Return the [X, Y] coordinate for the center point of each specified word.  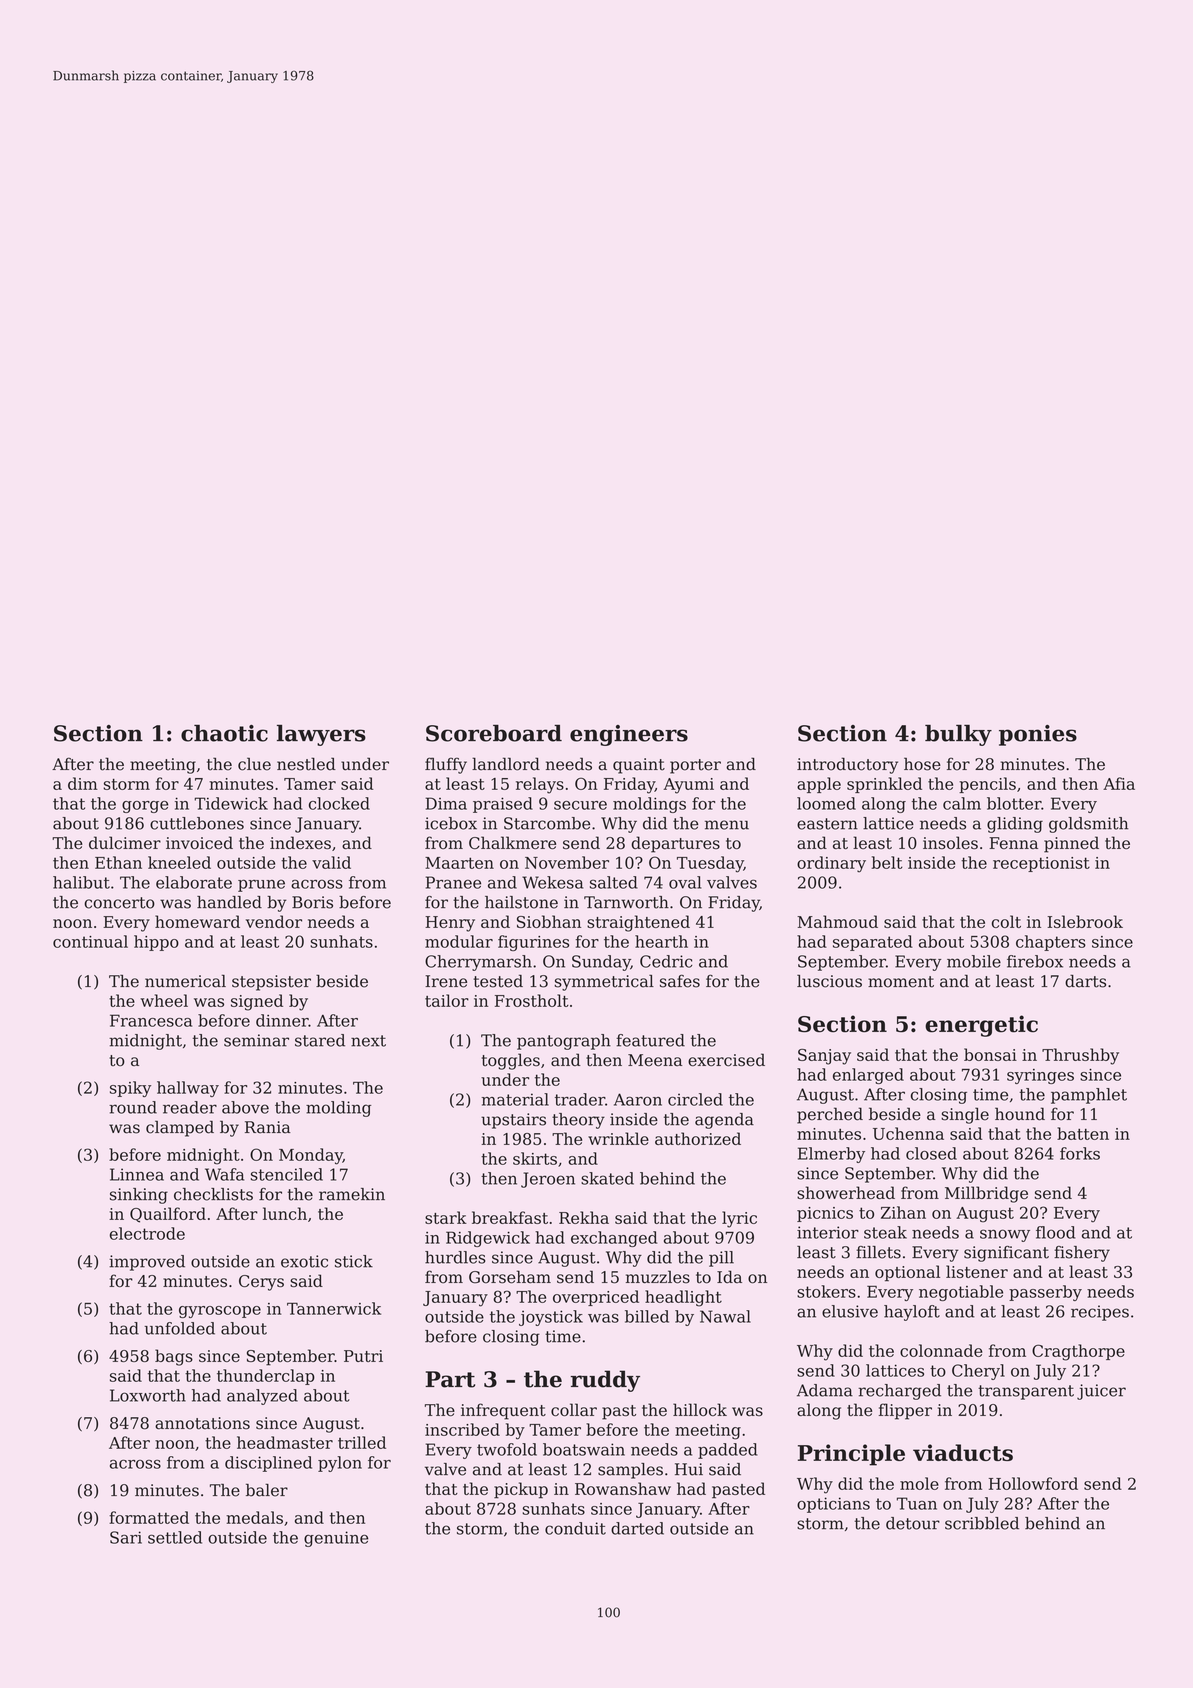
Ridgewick [488, 1239]
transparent [1026, 1392]
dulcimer [125, 842]
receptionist [1041, 864]
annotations [202, 1423]
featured [650, 1040]
